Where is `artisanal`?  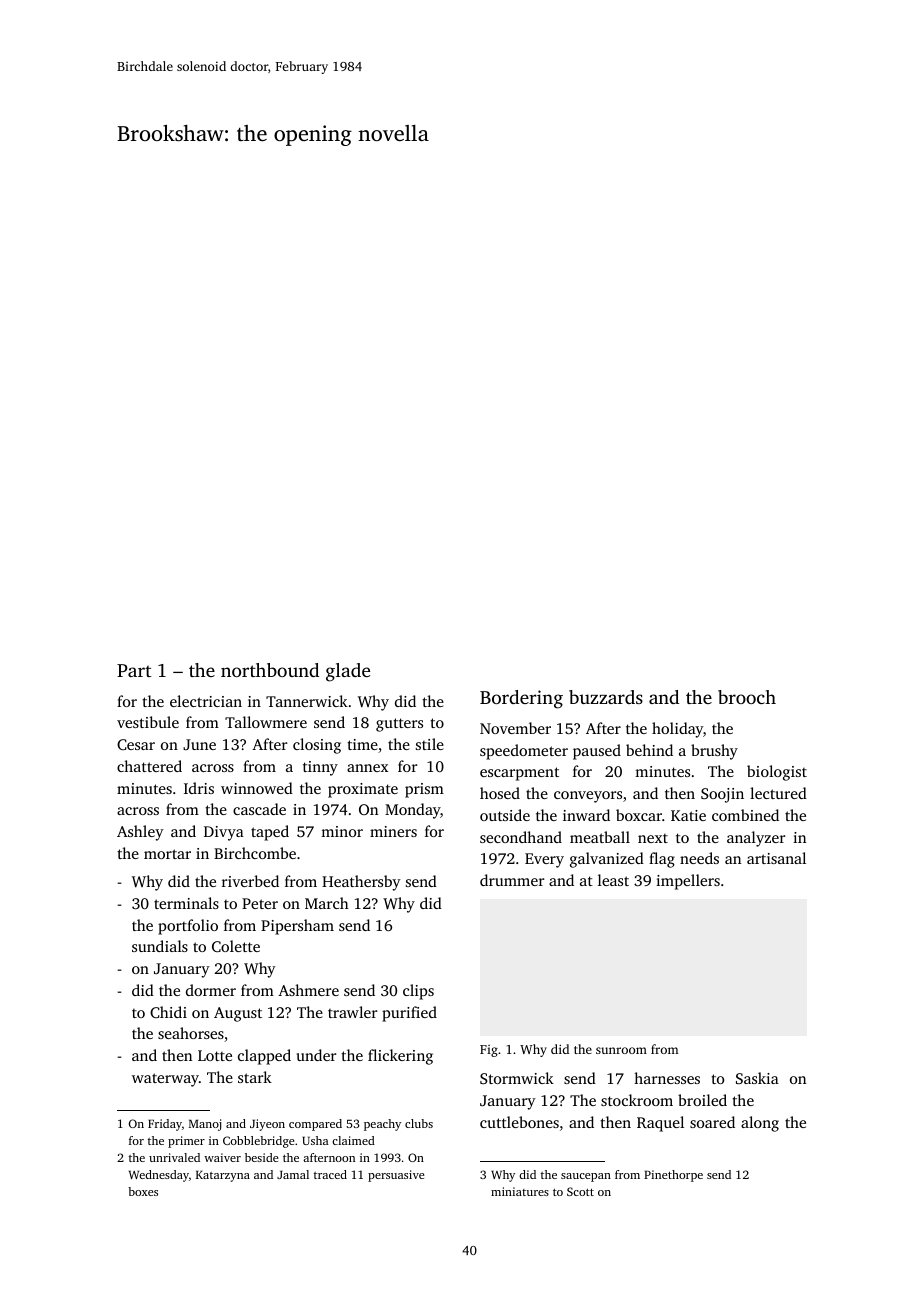
artisanal is located at coordinates (776, 858).
